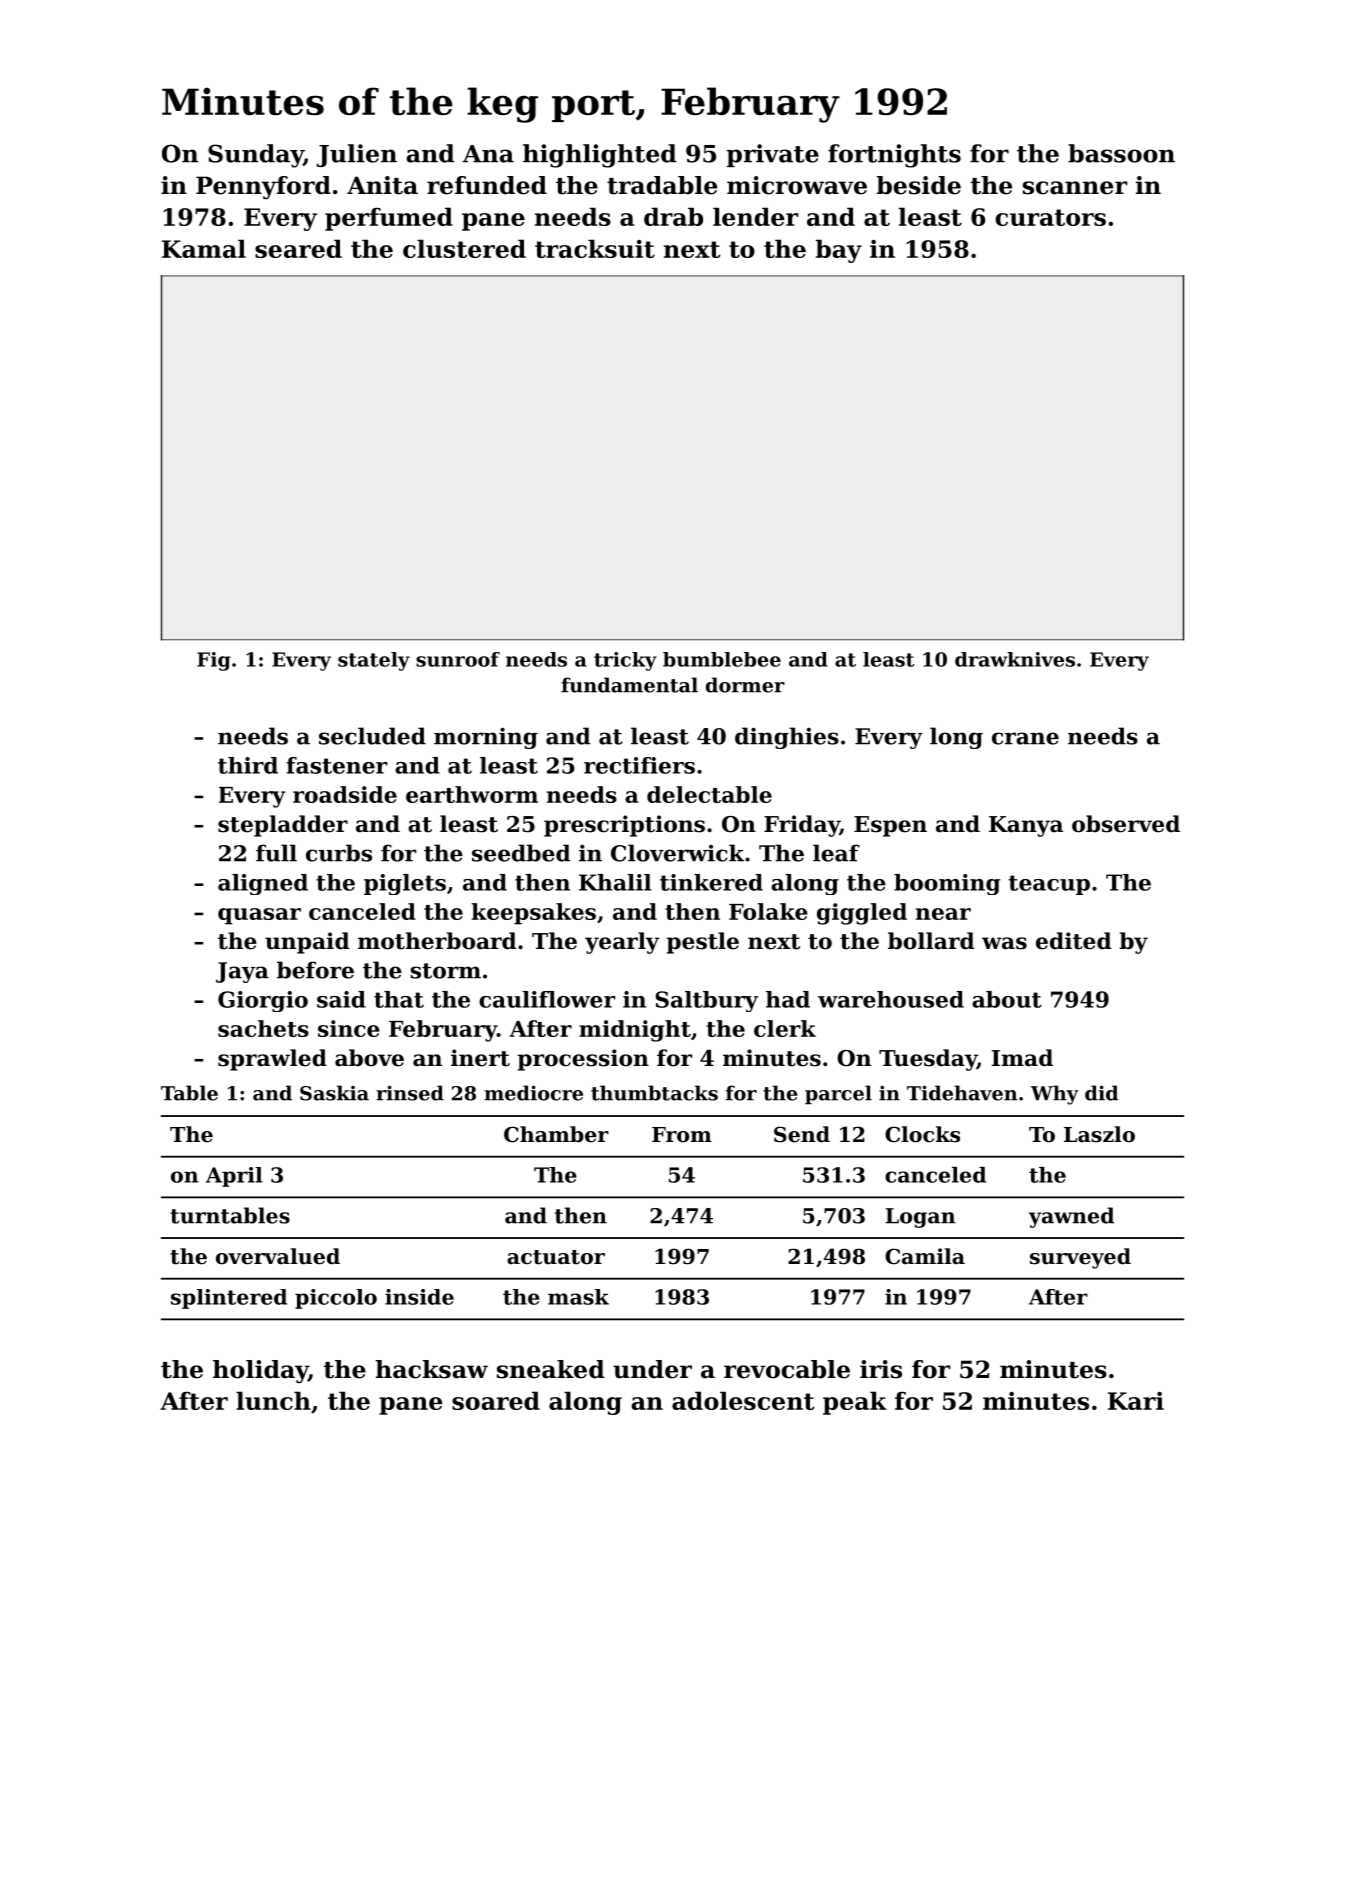 The width and height of the page is (1345, 1902). What do you see at coordinates (894, 156) in the page?
I see `fortnights` at bounding box center [894, 156].
